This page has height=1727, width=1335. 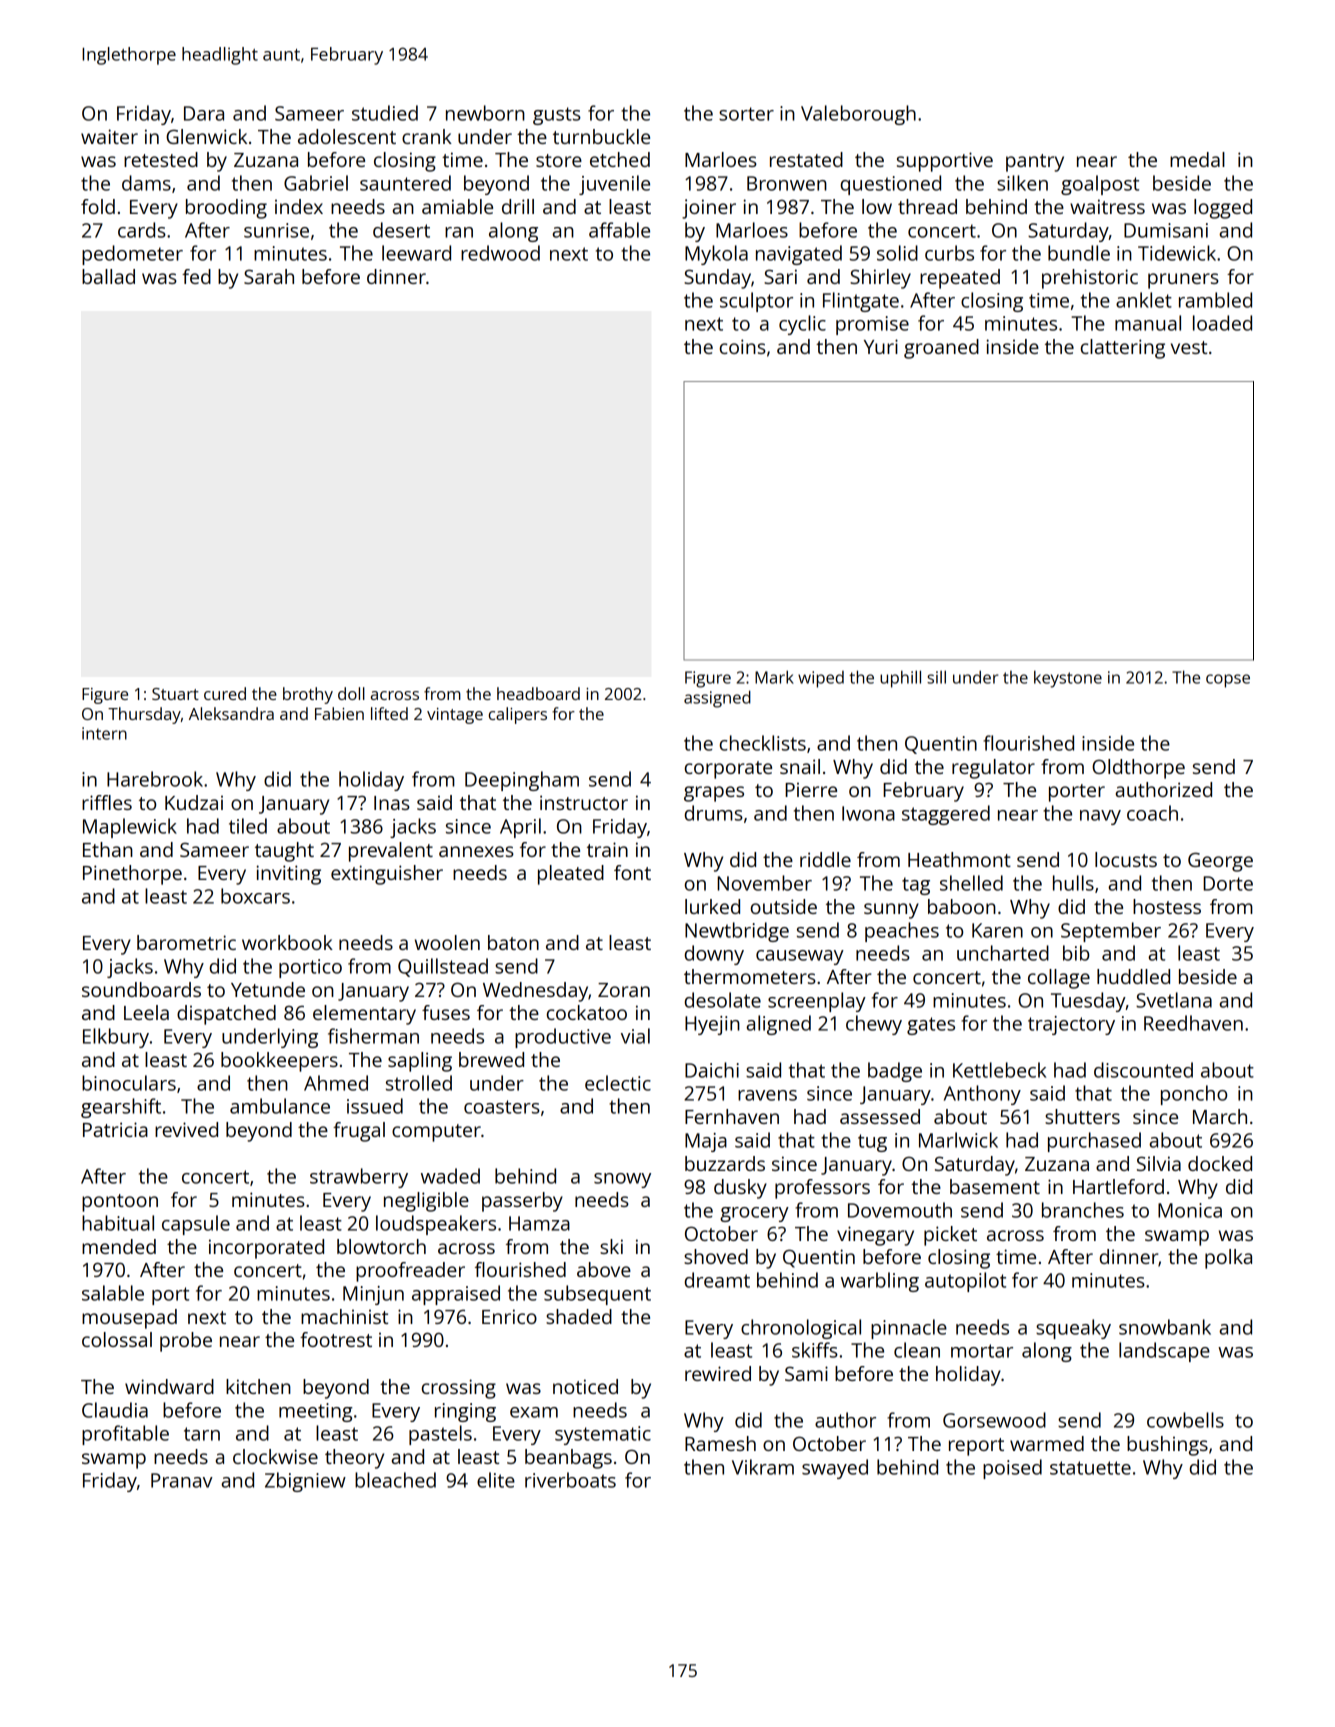 I want to click on loaded, so click(x=1222, y=323).
